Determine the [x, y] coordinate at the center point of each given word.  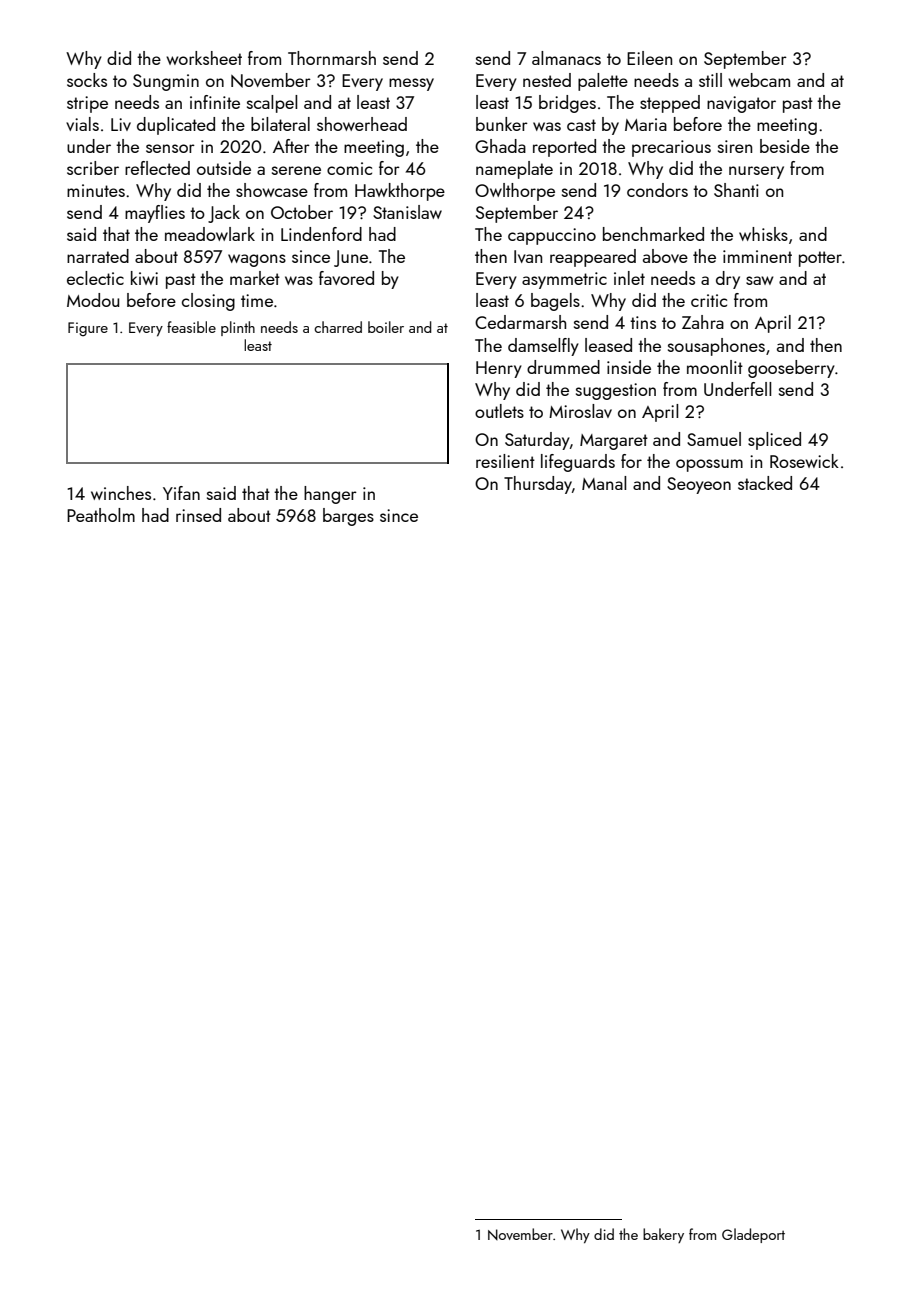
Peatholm [101, 515]
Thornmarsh [332, 58]
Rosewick [804, 461]
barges [348, 517]
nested [547, 80]
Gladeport [753, 1235]
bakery [663, 1235]
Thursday [538, 485]
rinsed [198, 515]
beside [785, 146]
